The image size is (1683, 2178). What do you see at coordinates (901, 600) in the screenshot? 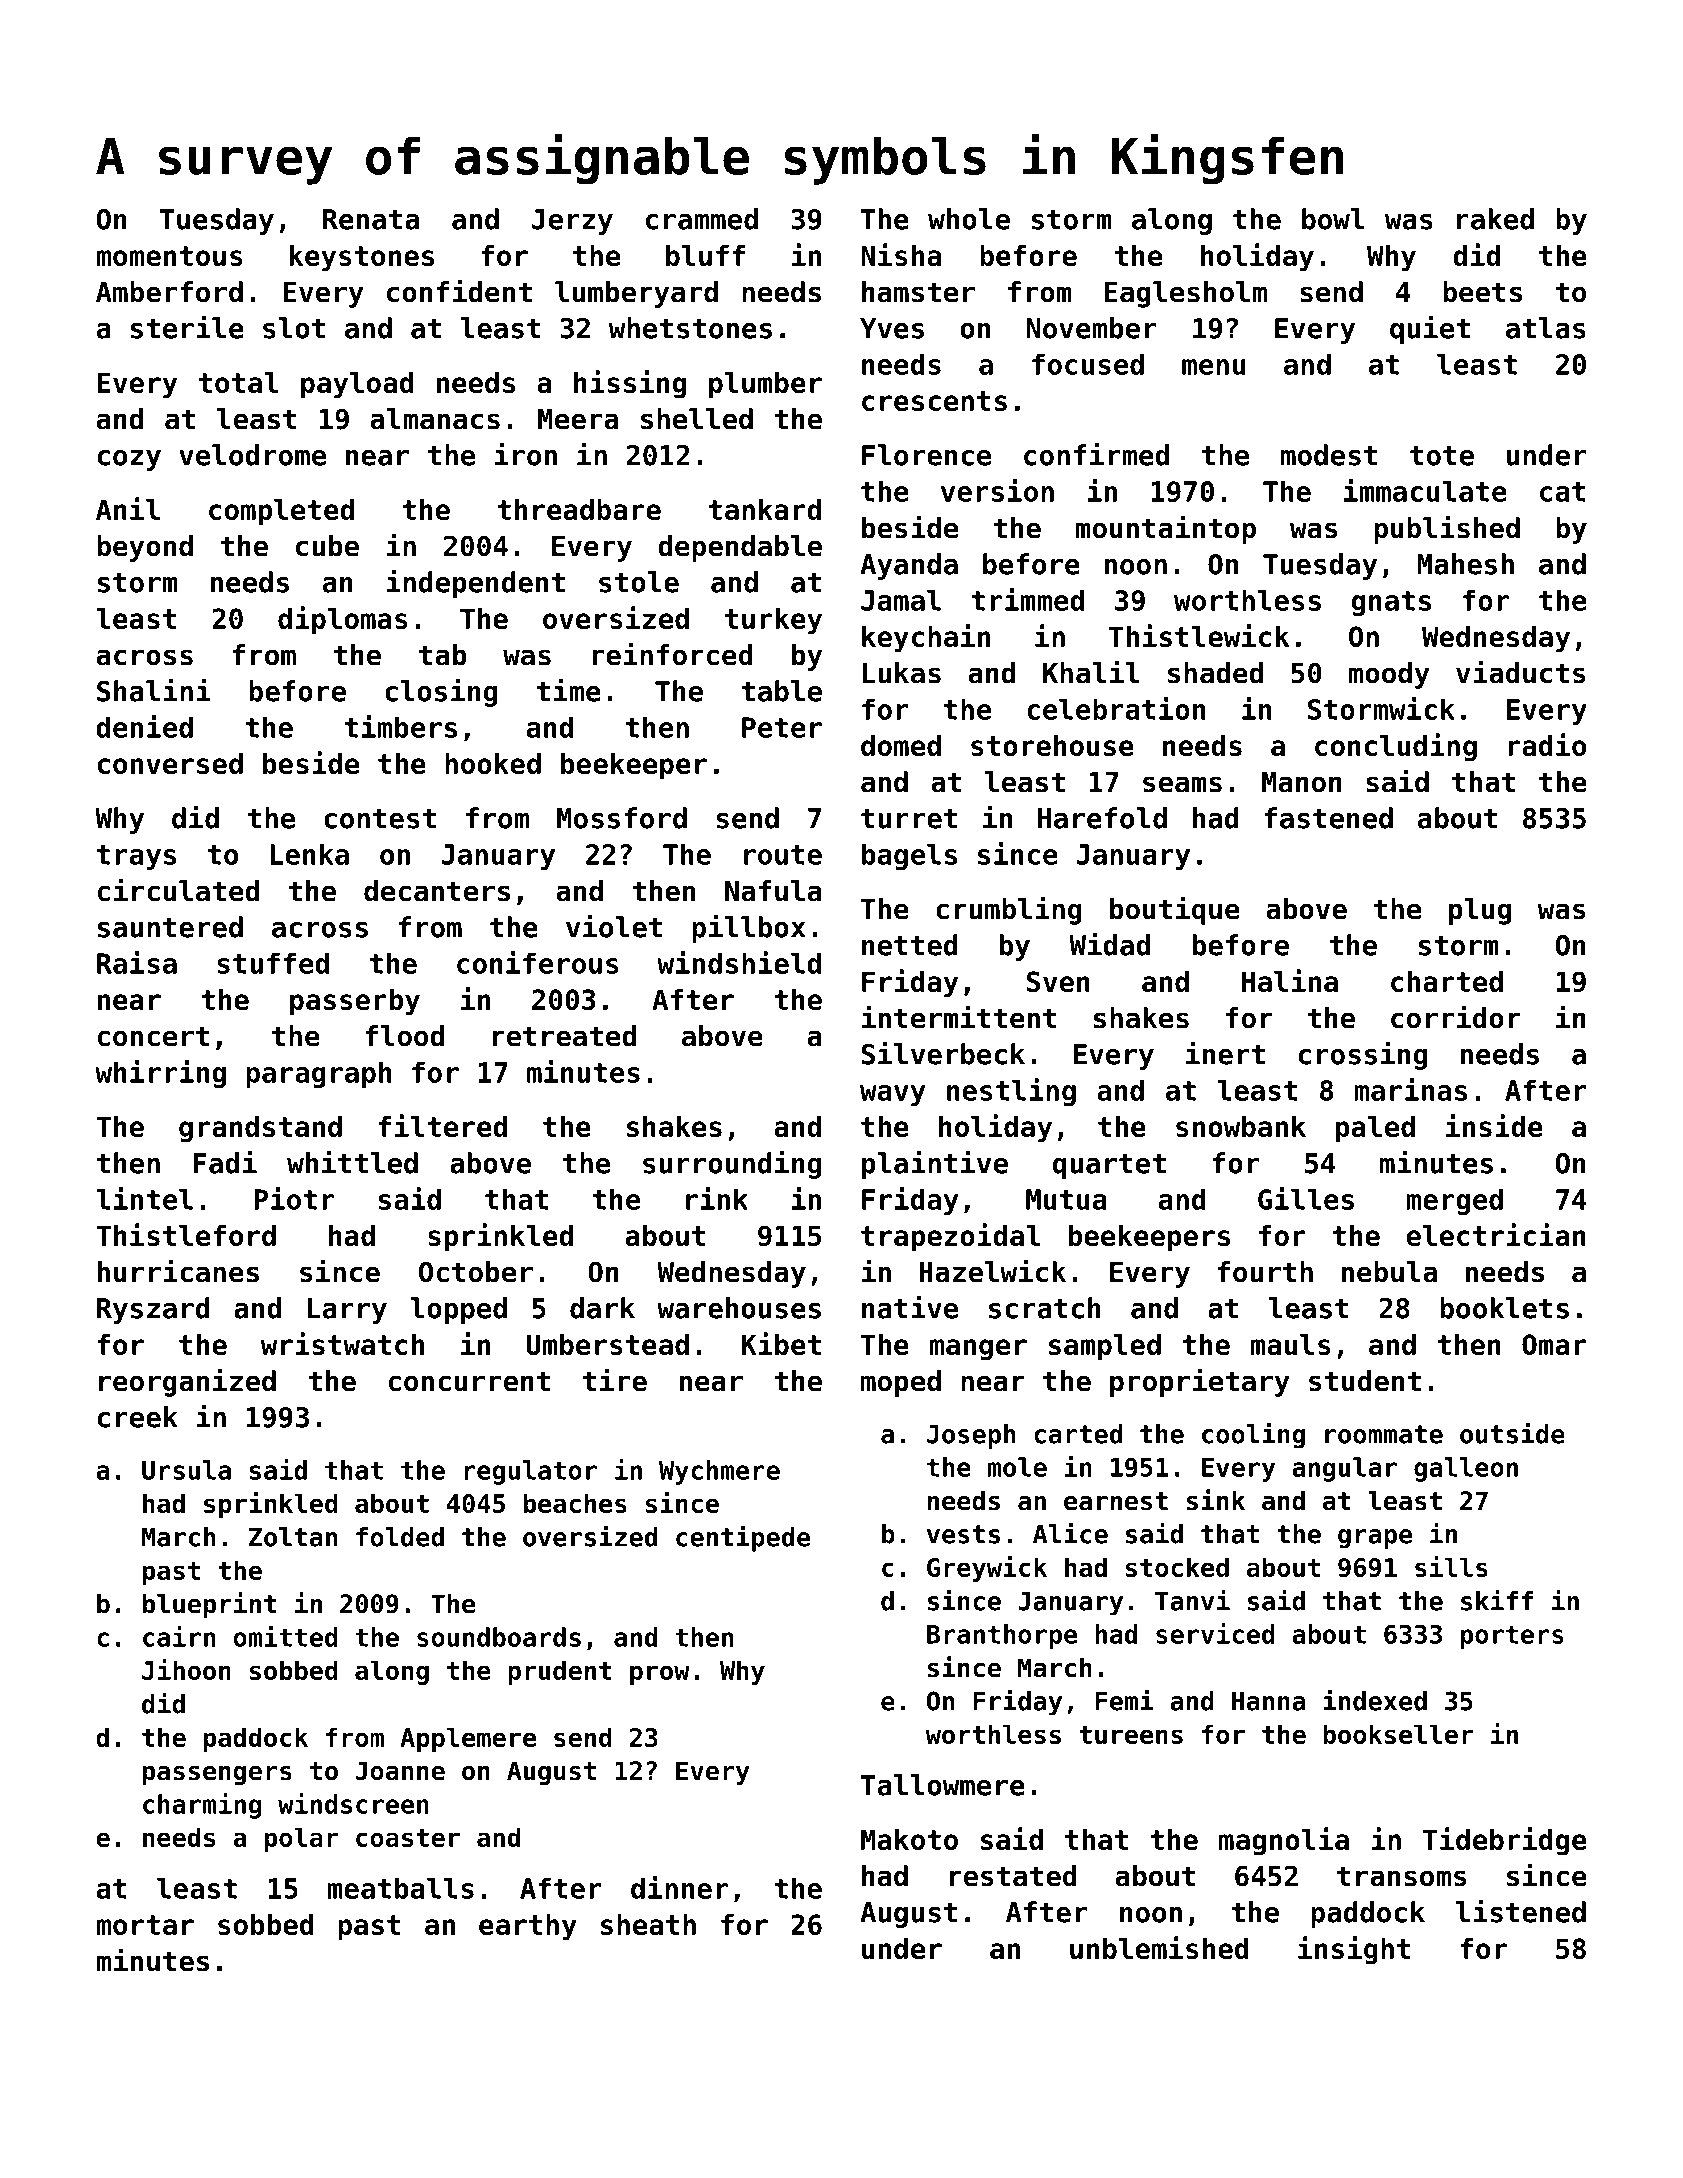
I see `Jamal` at bounding box center [901, 600].
